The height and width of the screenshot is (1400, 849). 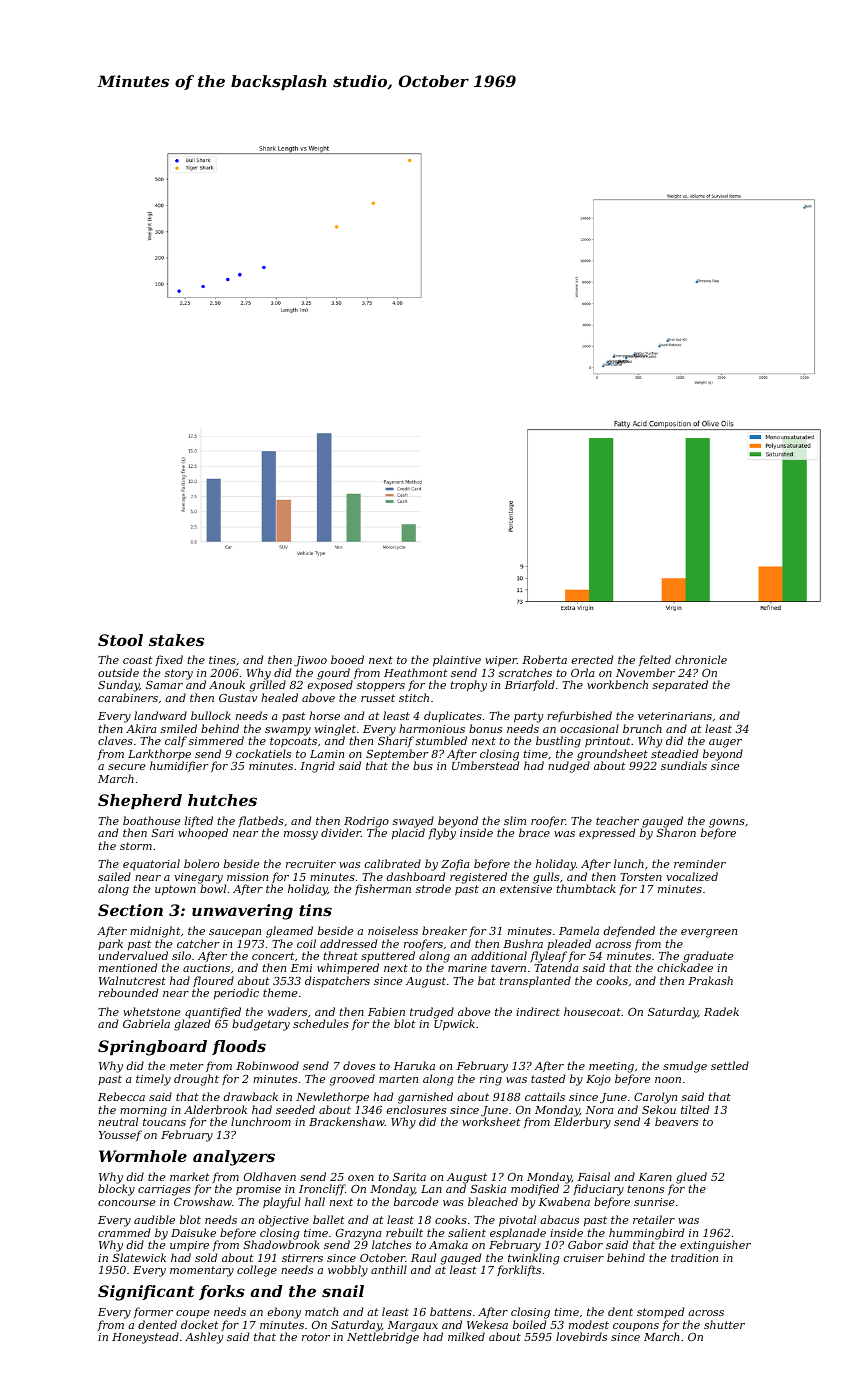 What do you see at coordinates (151, 865) in the screenshot?
I see `equatorial` at bounding box center [151, 865].
